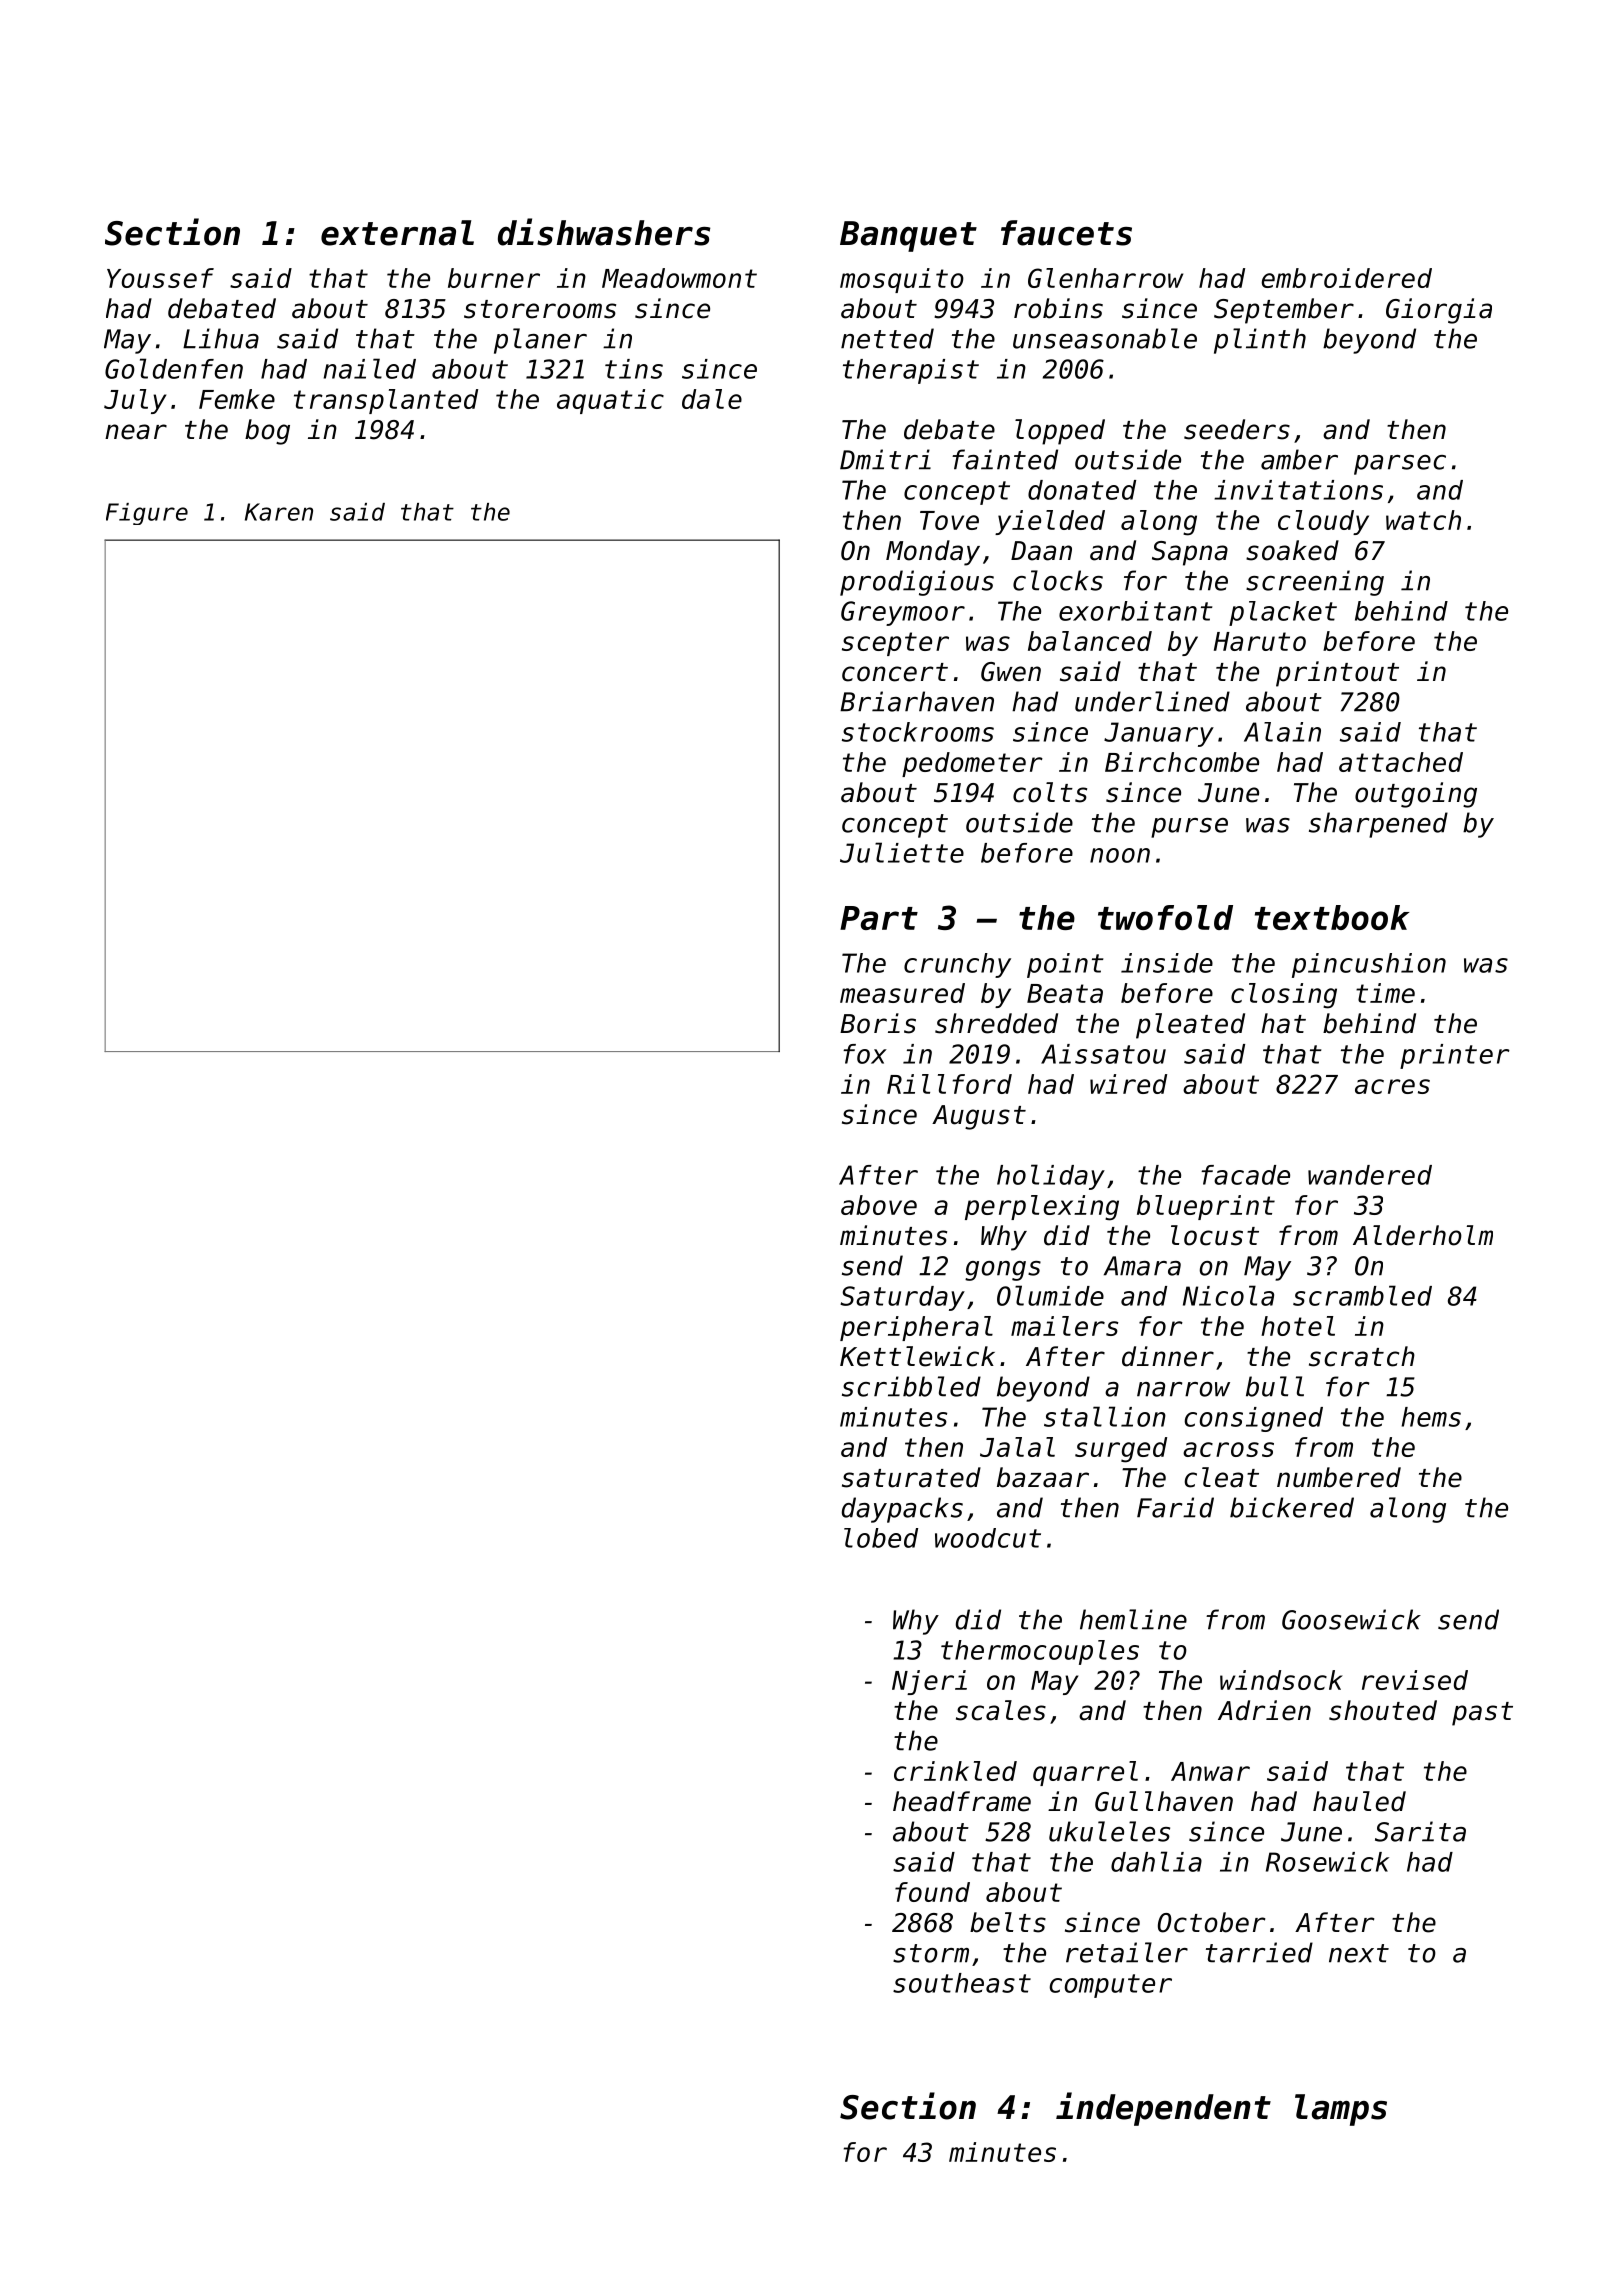  Describe the element at coordinates (931, 1953) in the screenshot. I see `storm` at that location.
